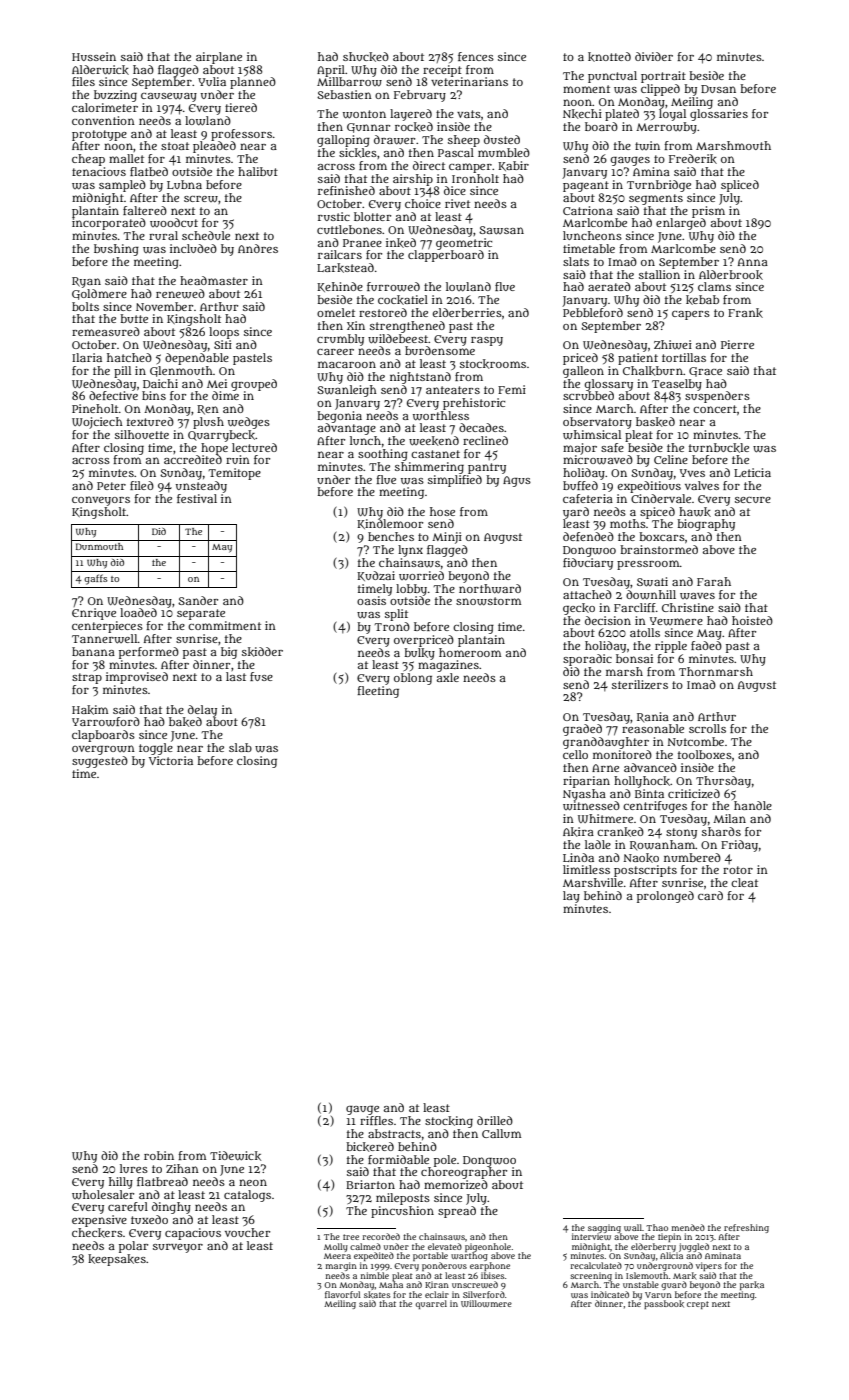  What do you see at coordinates (129, 357) in the image?
I see `hatched` at bounding box center [129, 357].
